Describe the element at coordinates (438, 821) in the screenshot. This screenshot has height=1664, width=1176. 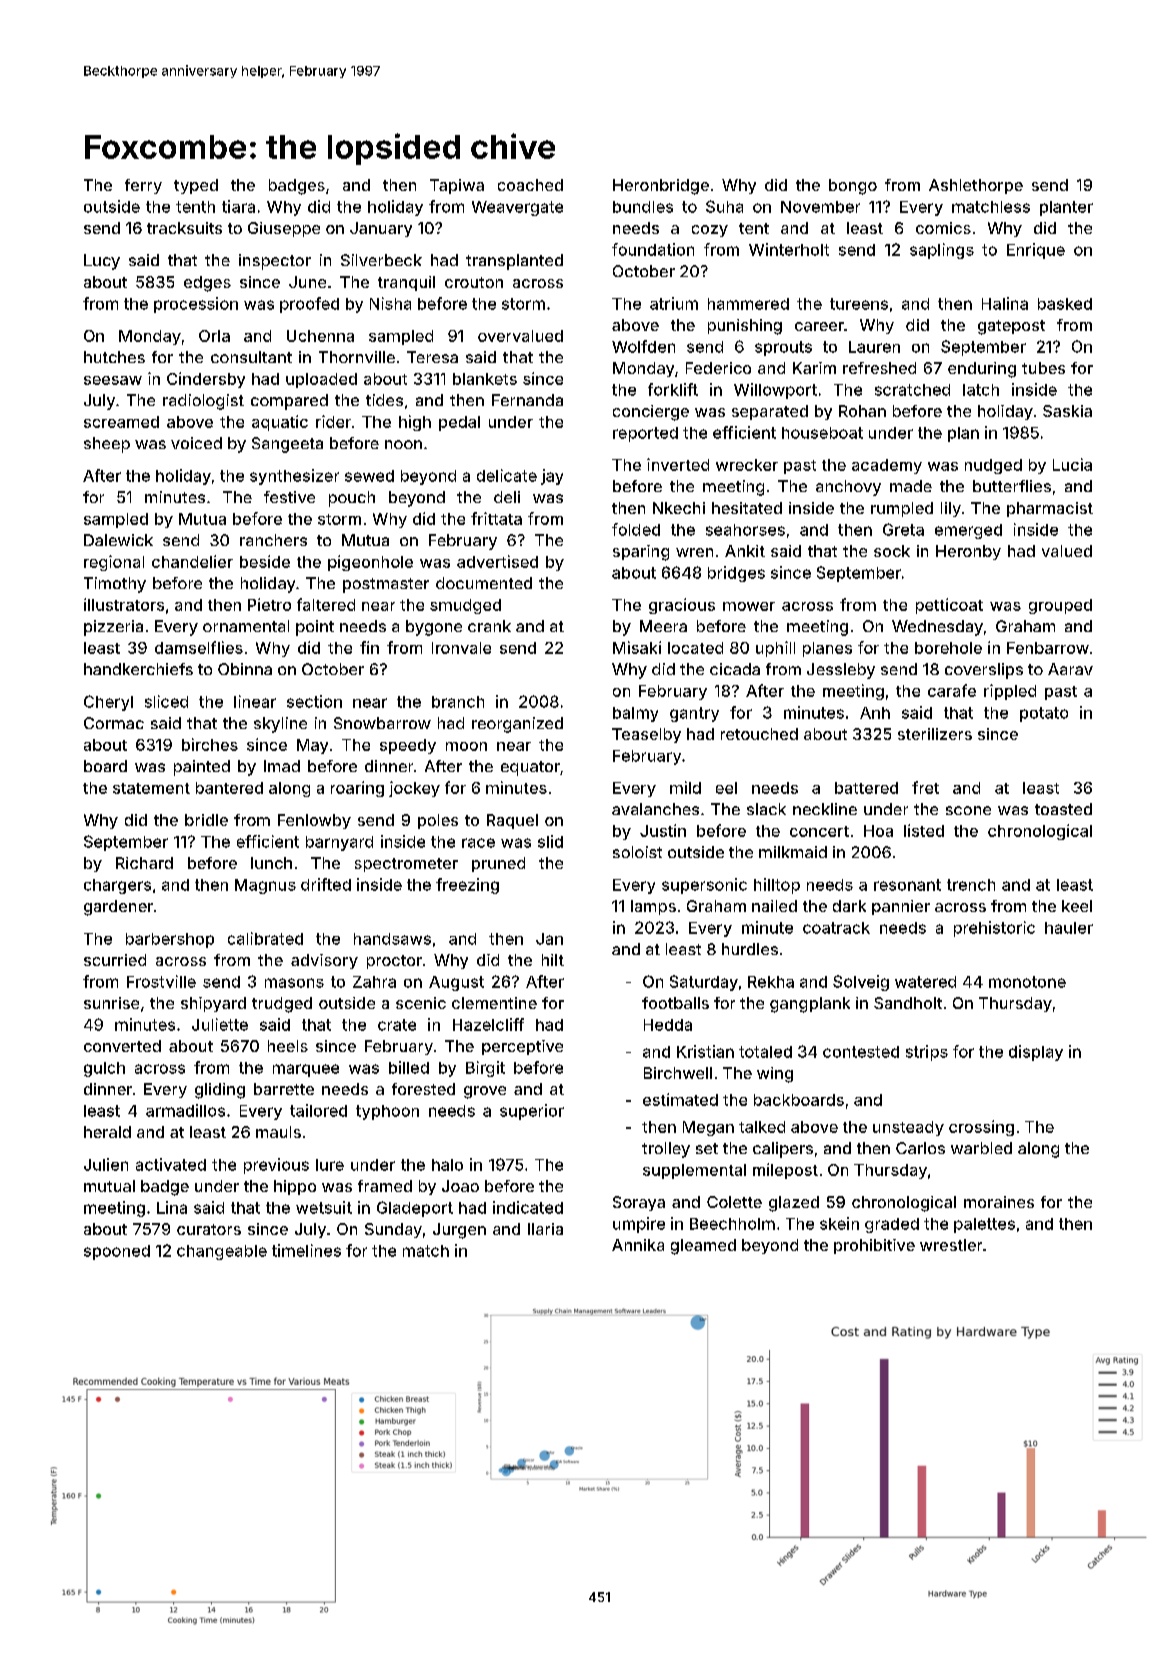
I see `poles` at that location.
